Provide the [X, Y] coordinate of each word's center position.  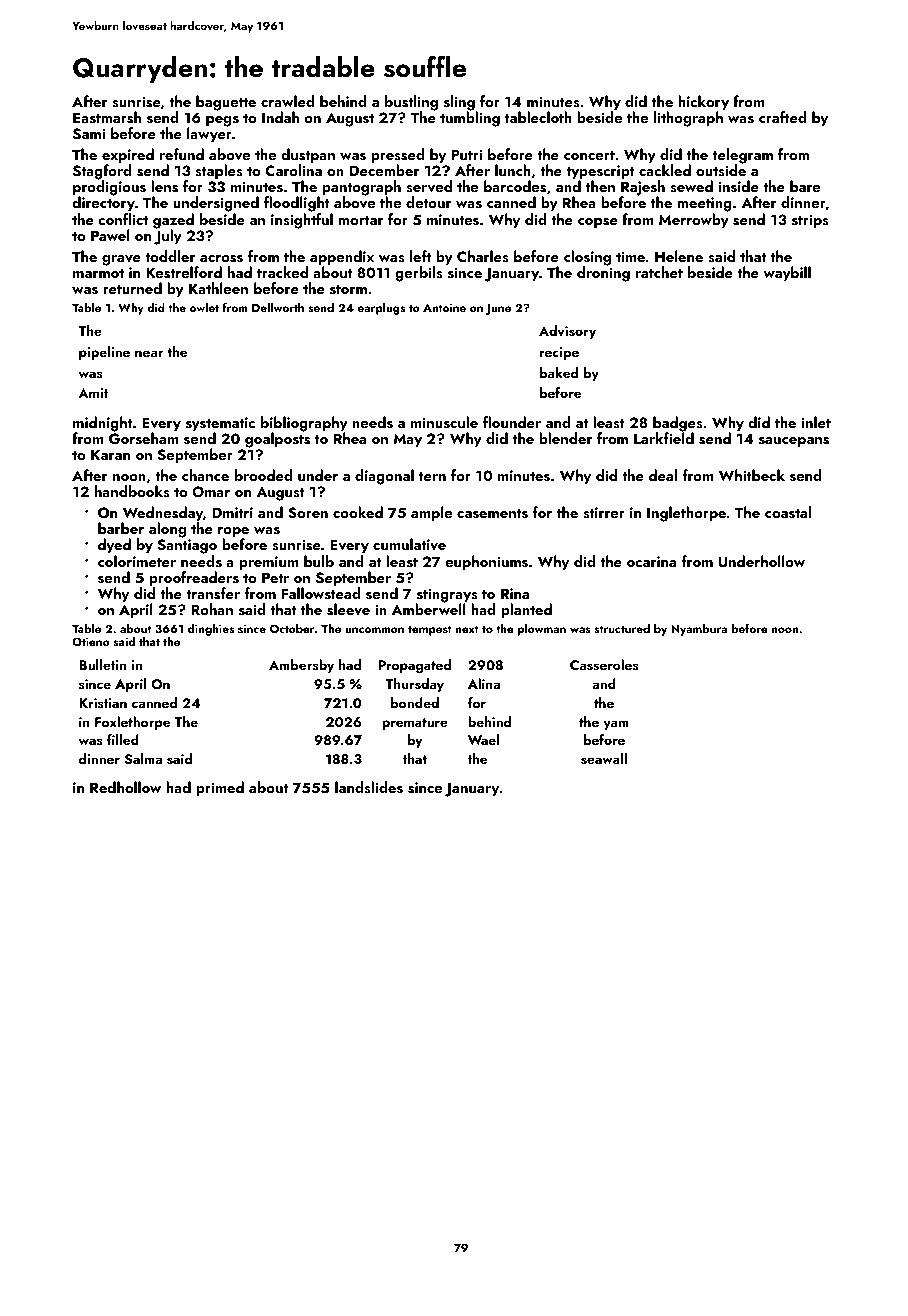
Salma [143, 759]
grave [121, 260]
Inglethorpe [686, 514]
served [429, 186]
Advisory [567, 332]
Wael [483, 739]
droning [603, 274]
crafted [783, 117]
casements [492, 514]
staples [219, 172]
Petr [275, 577]
